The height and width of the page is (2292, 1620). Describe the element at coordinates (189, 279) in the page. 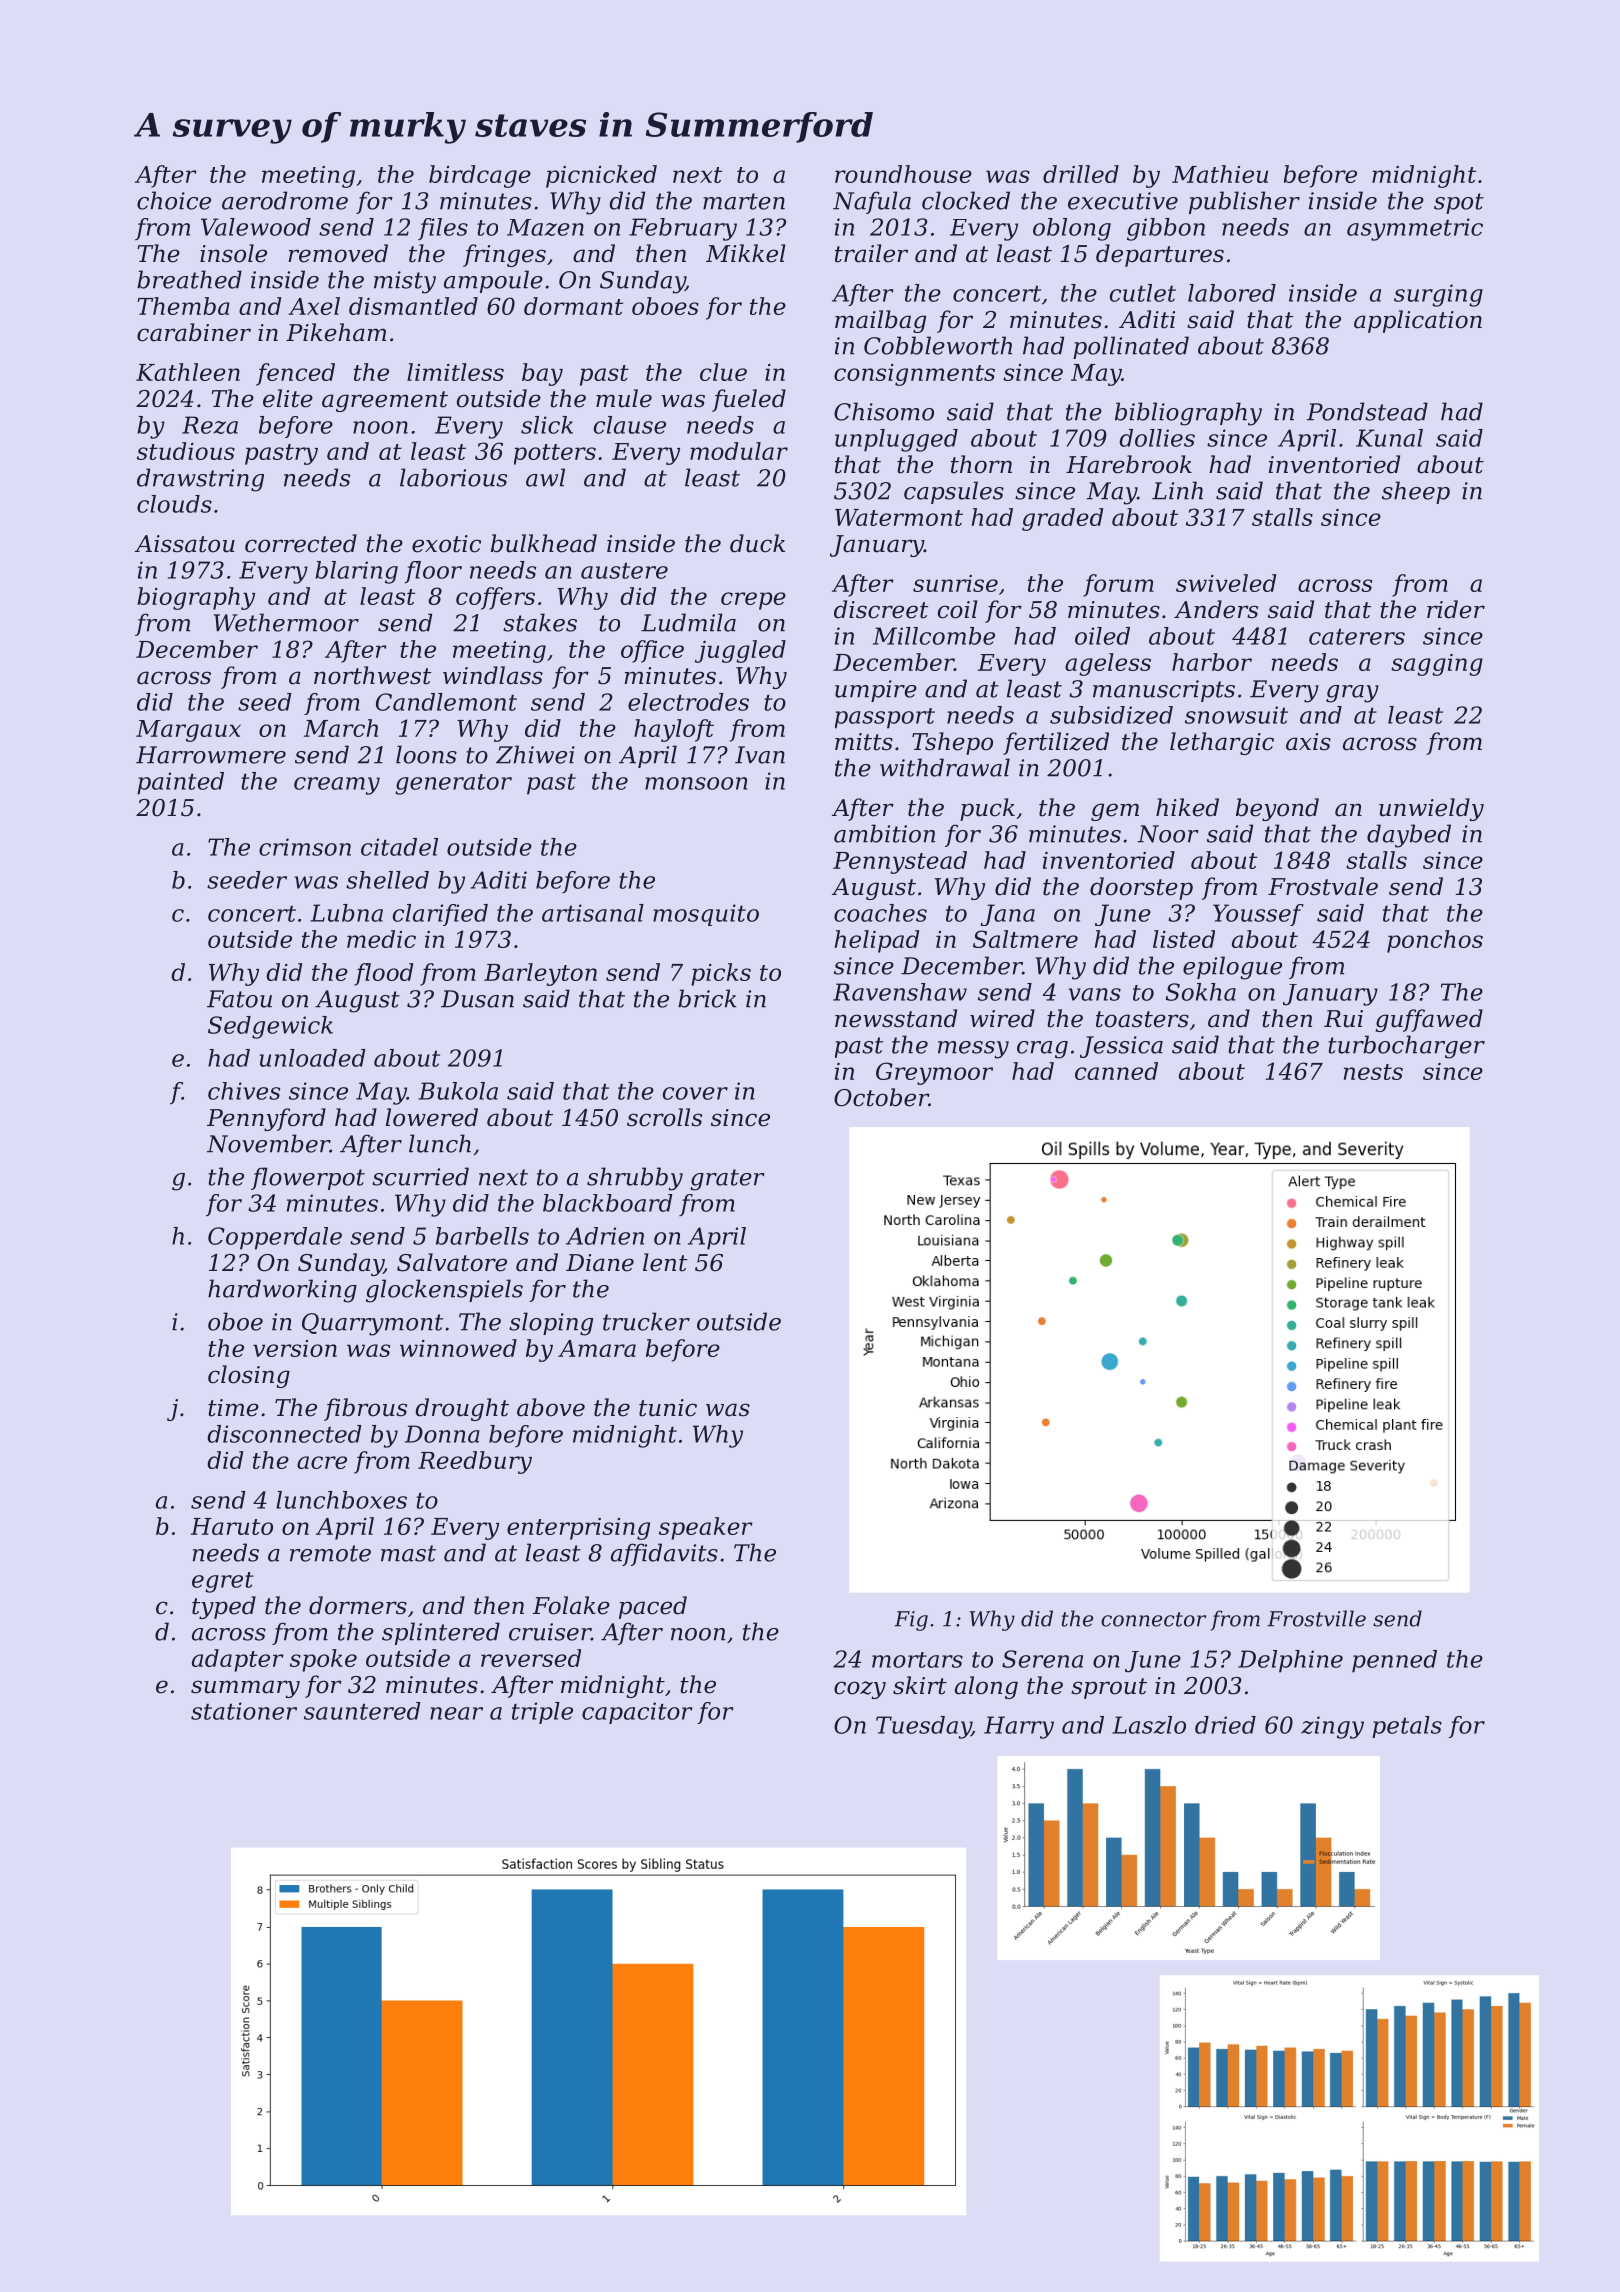

I see `breathed` at that location.
